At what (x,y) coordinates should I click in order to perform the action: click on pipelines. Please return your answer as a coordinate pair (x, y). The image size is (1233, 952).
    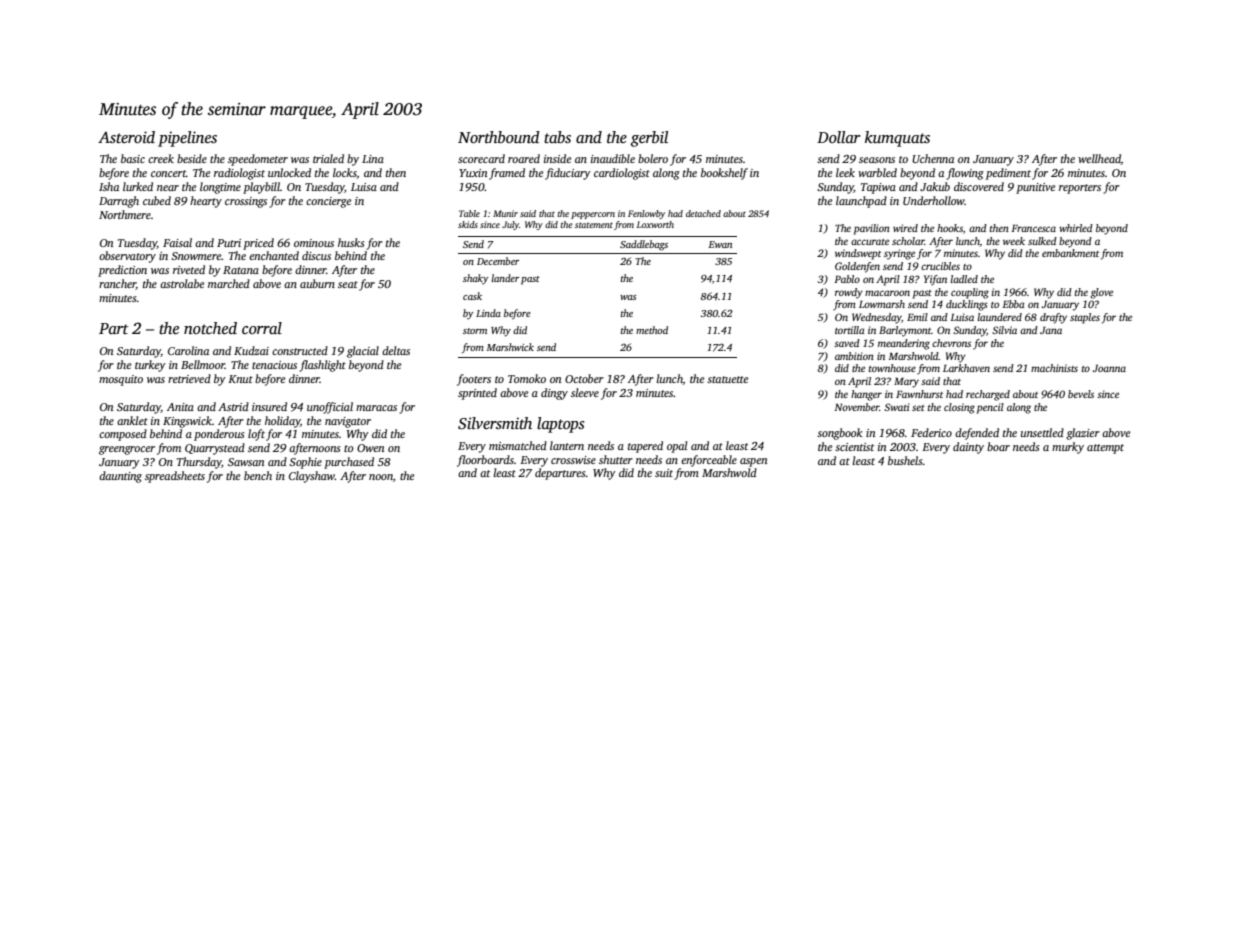
    Looking at the image, I should click on (187, 139).
